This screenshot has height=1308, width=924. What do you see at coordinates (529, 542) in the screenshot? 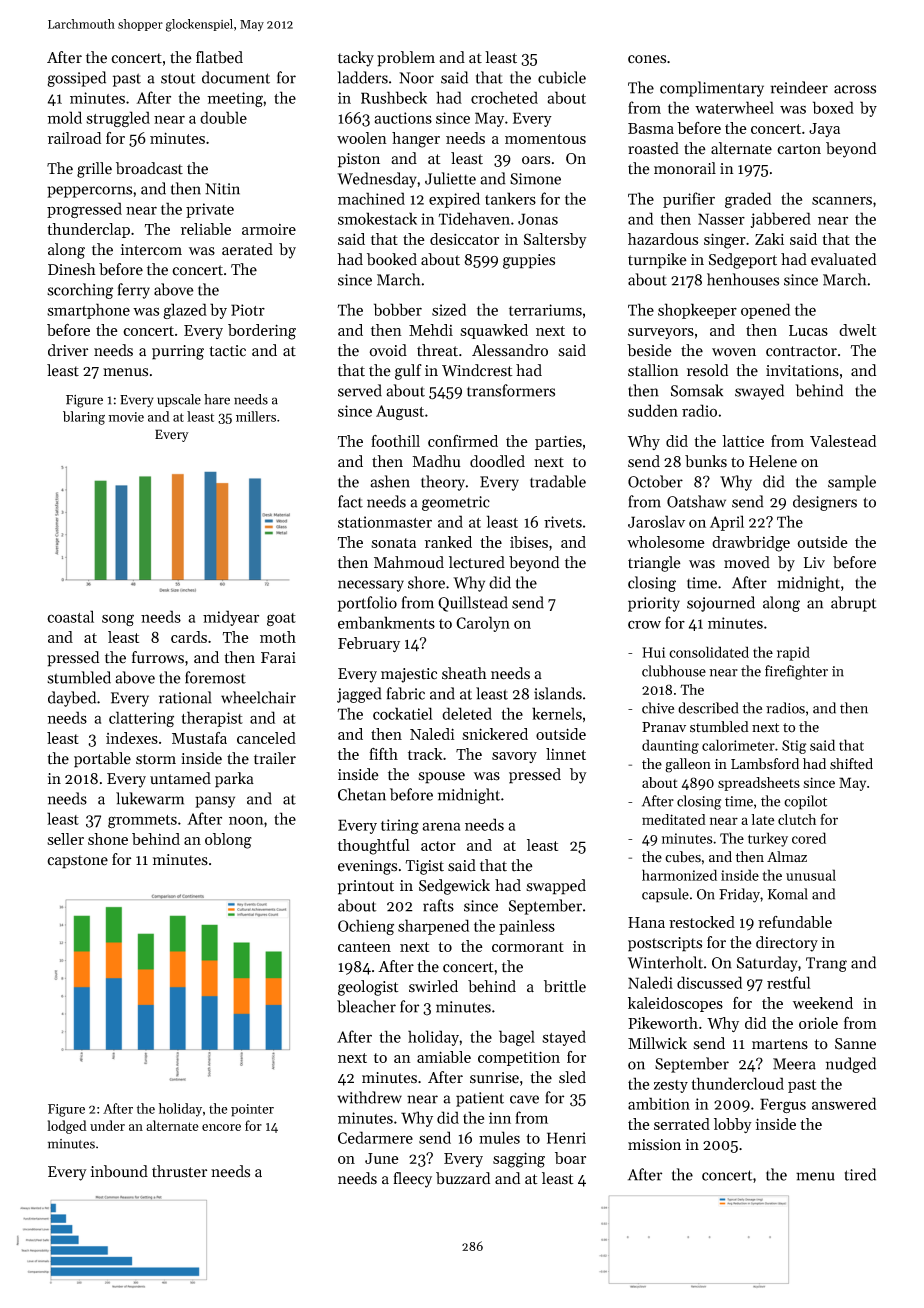
I see `ibises` at bounding box center [529, 542].
